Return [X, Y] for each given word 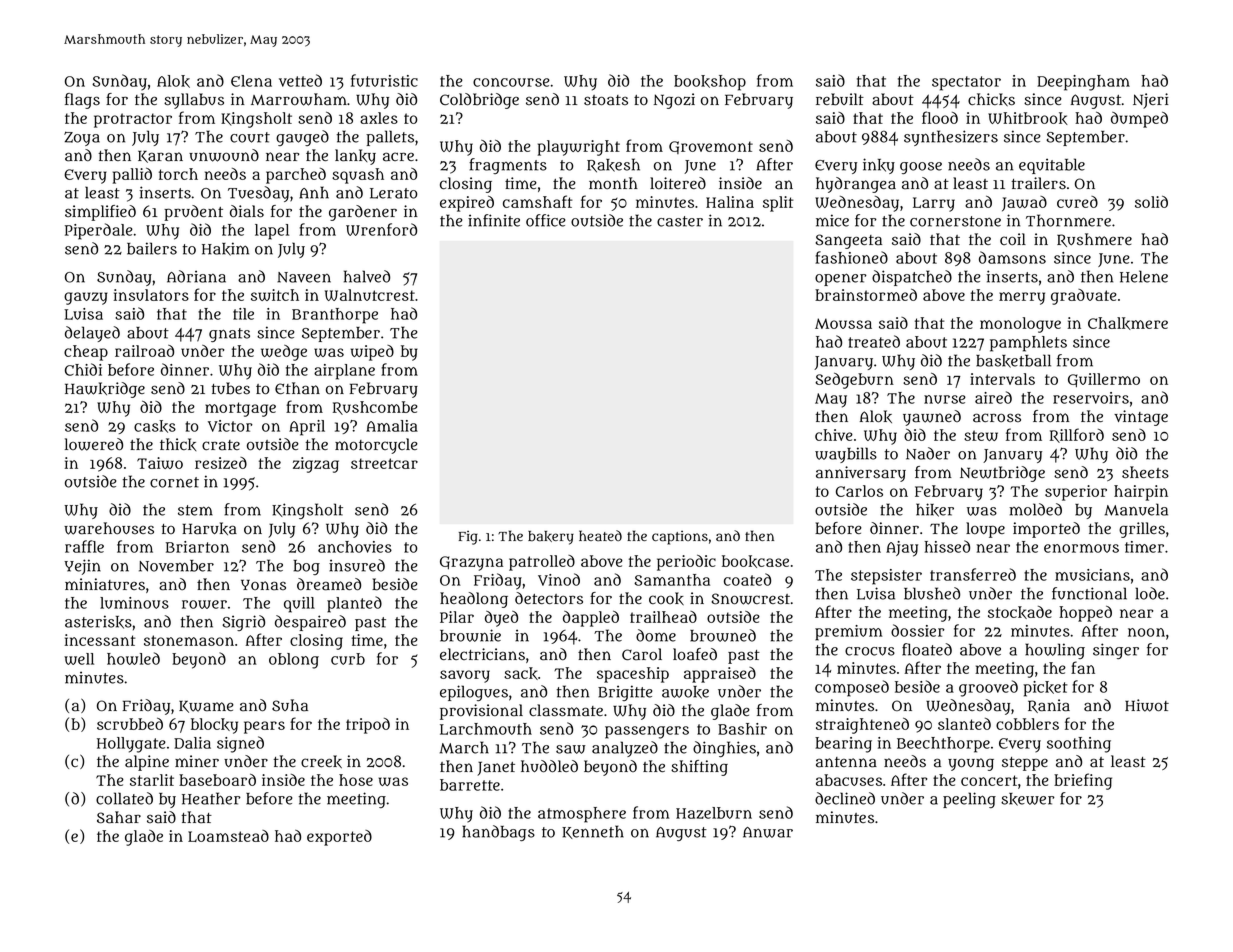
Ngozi [674, 101]
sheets [1145, 472]
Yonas [263, 585]
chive [834, 435]
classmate [566, 710]
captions [680, 538]
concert [989, 780]
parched [296, 176]
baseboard [217, 780]
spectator [966, 83]
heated [600, 535]
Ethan [297, 388]
